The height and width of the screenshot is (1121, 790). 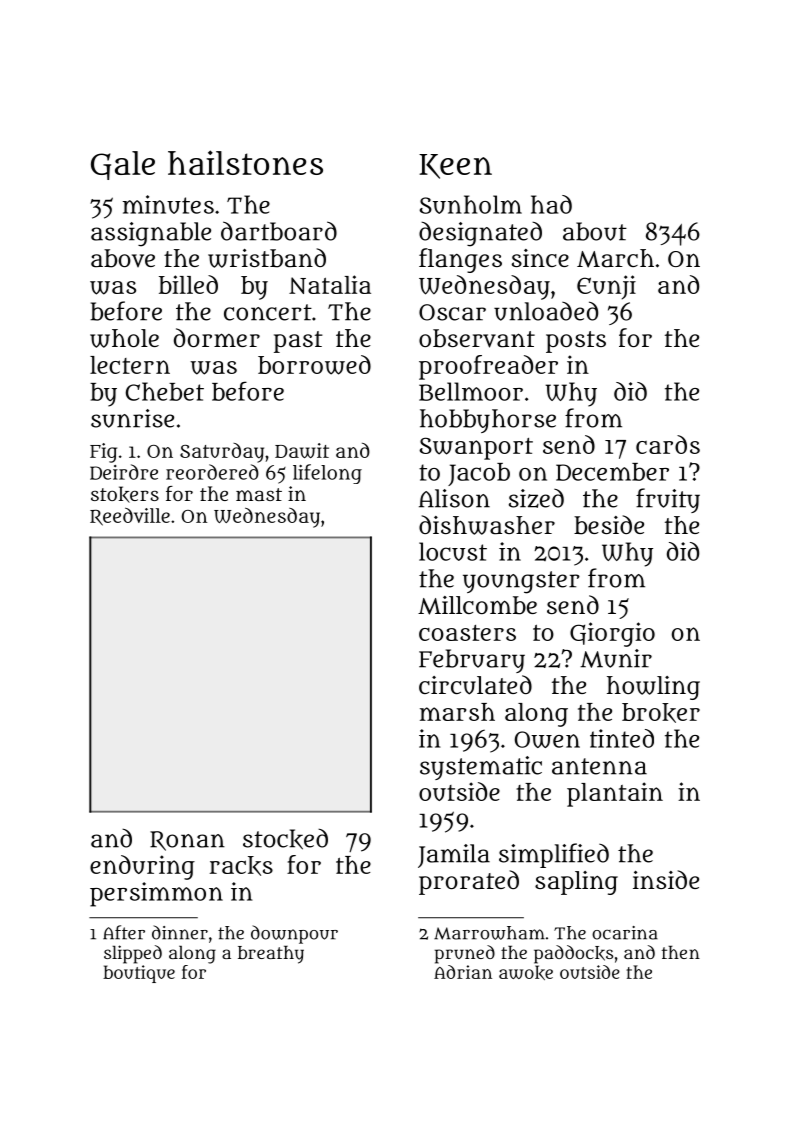 I want to click on hailstones, so click(x=245, y=162).
